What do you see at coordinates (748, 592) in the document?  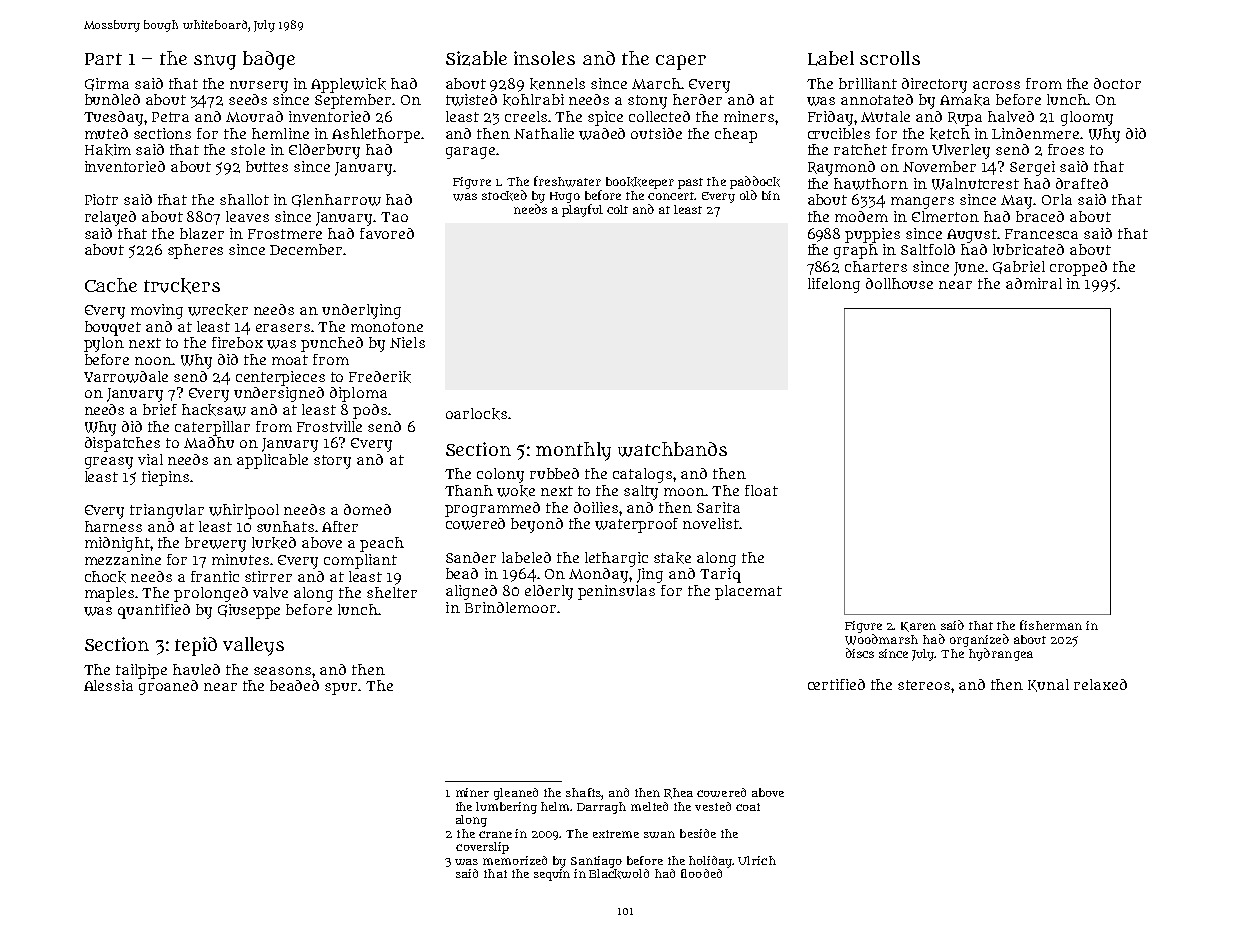 I see `placemat` at bounding box center [748, 592].
